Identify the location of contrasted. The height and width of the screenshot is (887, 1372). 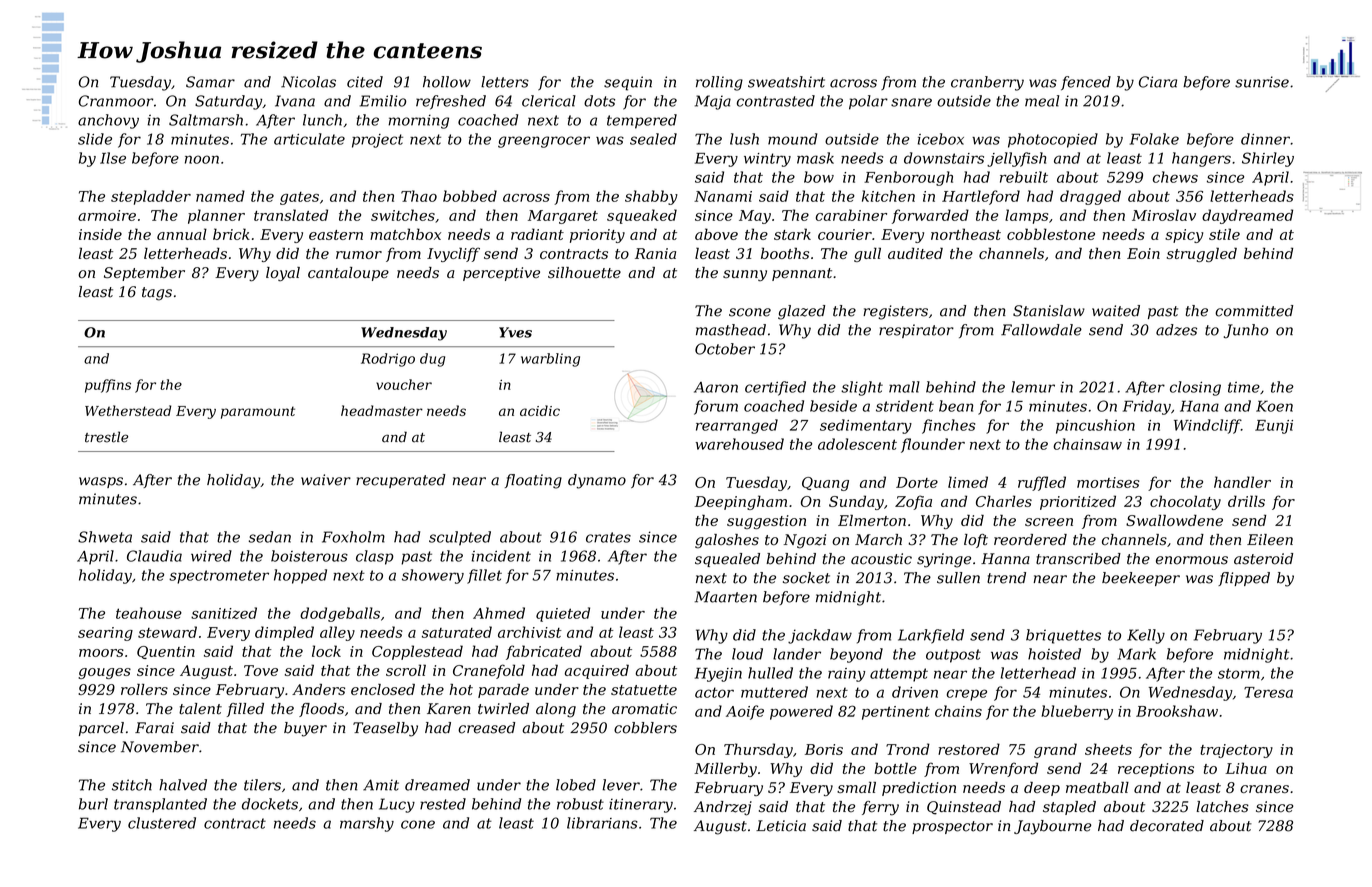
(776, 101).
